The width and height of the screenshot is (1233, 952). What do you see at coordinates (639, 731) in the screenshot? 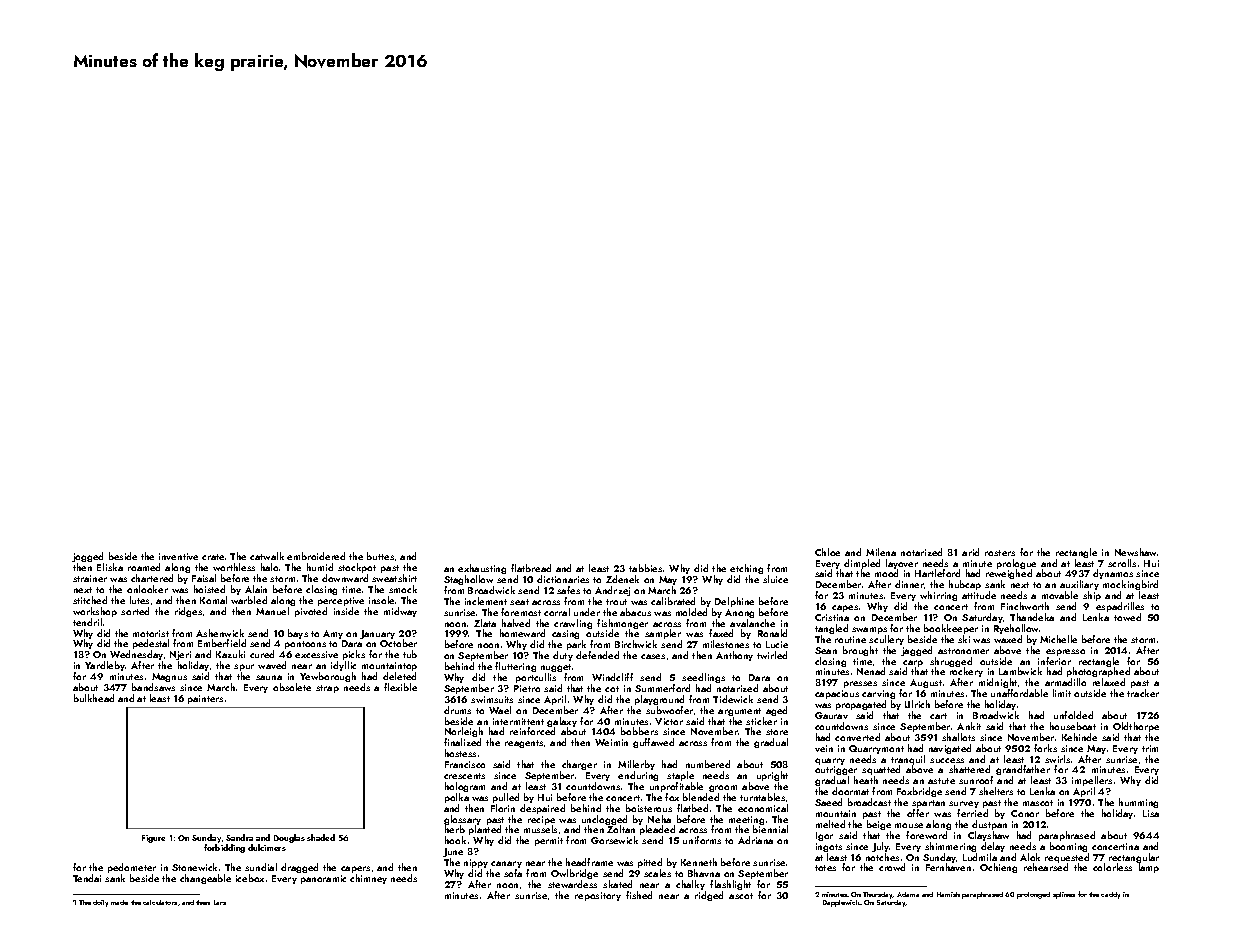
I see `bobbers` at bounding box center [639, 731].
